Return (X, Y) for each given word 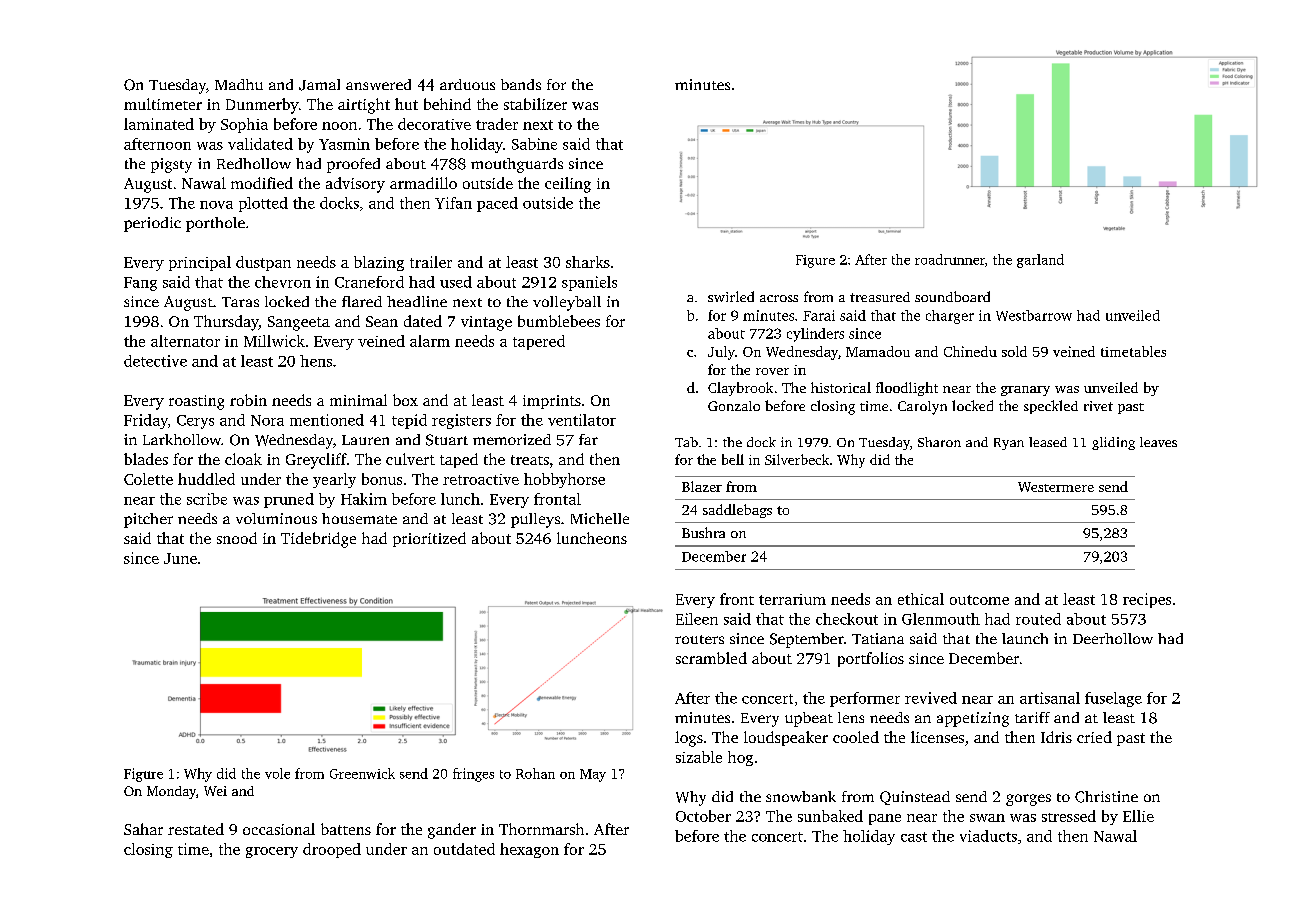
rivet (1098, 406)
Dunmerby (262, 106)
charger (950, 317)
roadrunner (950, 259)
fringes (473, 775)
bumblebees (559, 321)
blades (146, 459)
